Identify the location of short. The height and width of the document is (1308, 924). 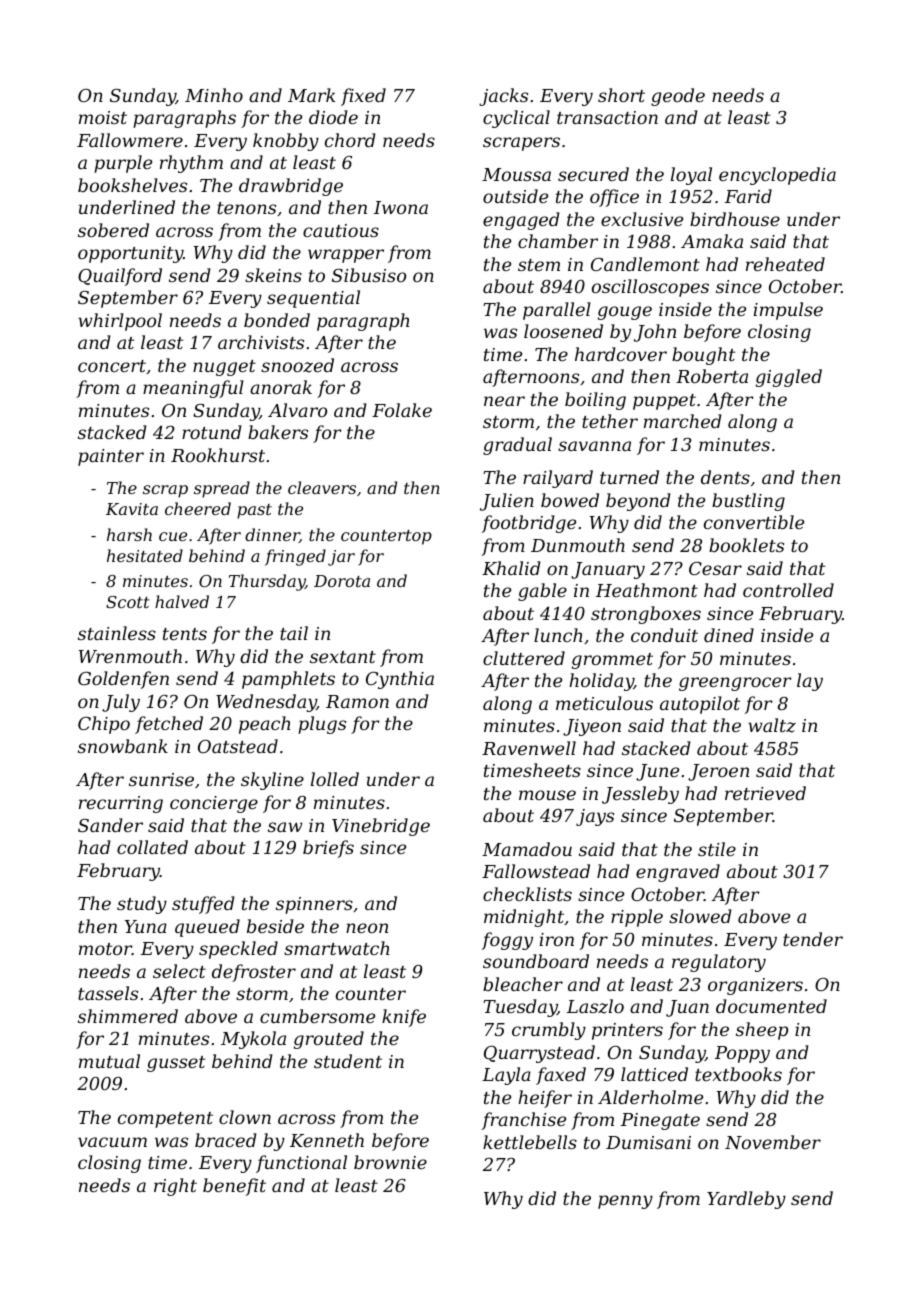
(621, 95).
